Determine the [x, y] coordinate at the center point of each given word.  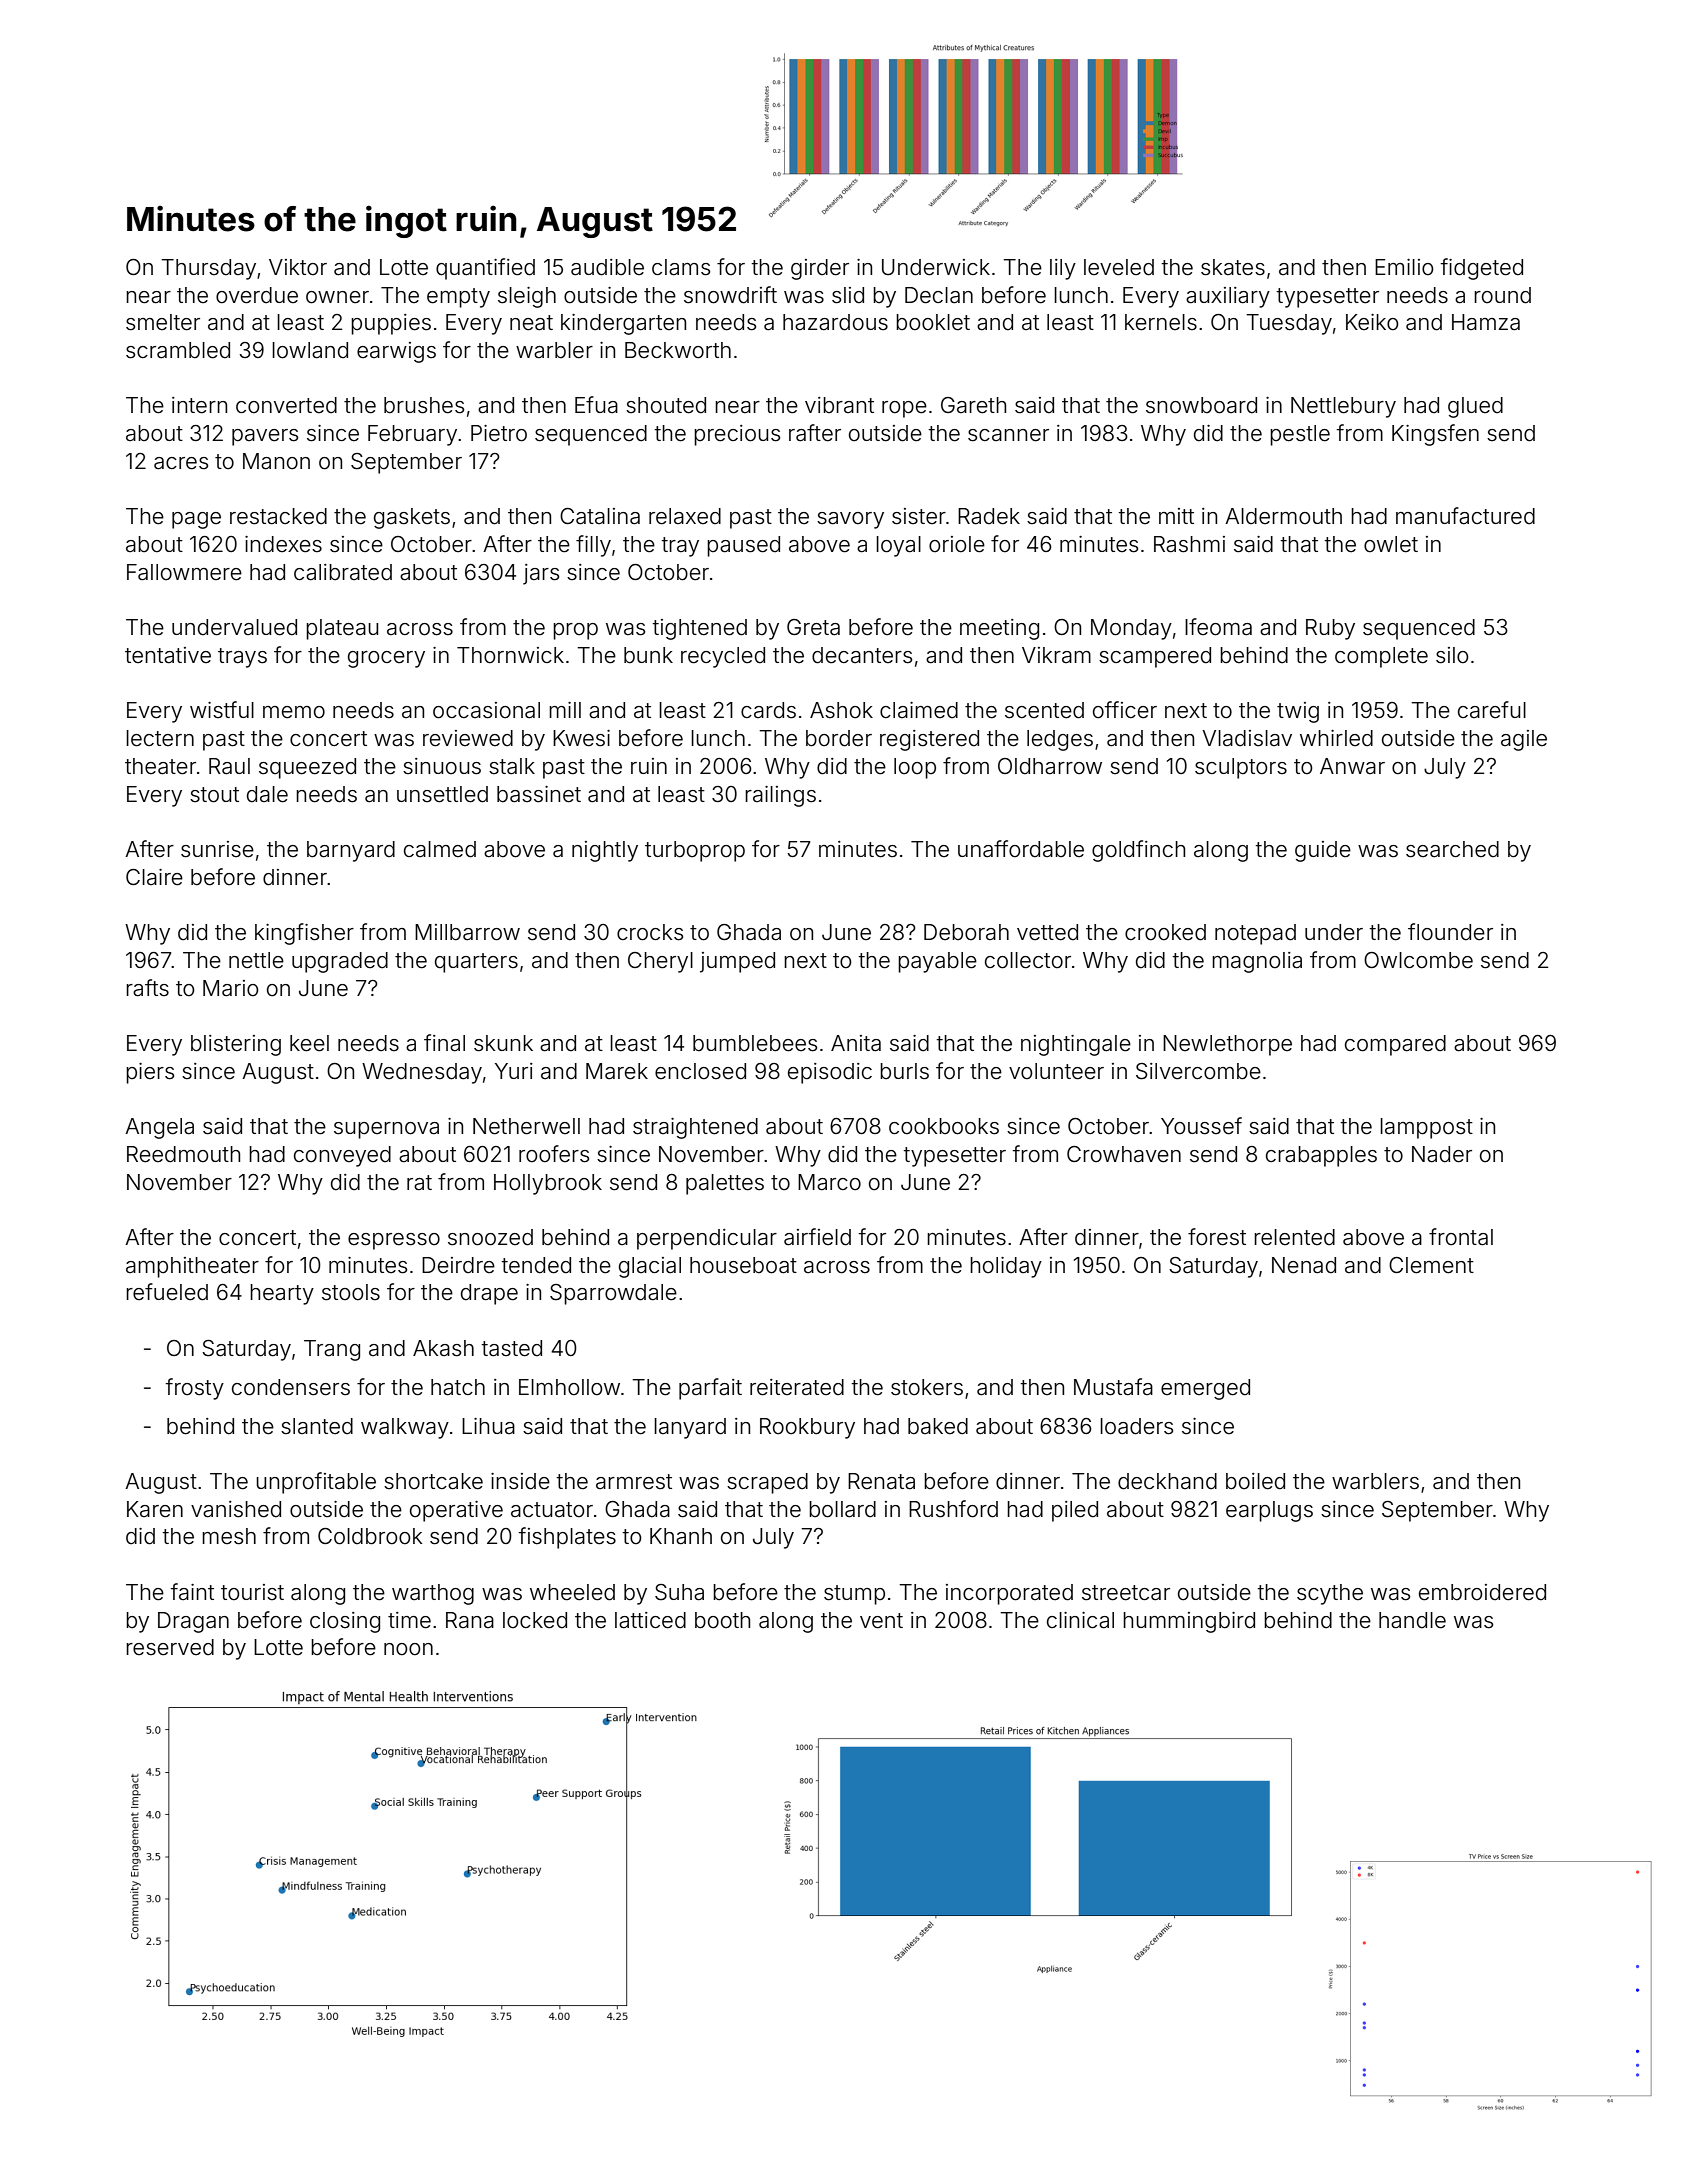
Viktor [298, 267]
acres [181, 463]
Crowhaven [1124, 1154]
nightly [605, 851]
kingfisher [304, 934]
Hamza [1486, 322]
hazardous [835, 322]
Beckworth [678, 350]
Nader [1442, 1154]
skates [1233, 267]
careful [1492, 710]
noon [408, 1649]
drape [489, 1294]
